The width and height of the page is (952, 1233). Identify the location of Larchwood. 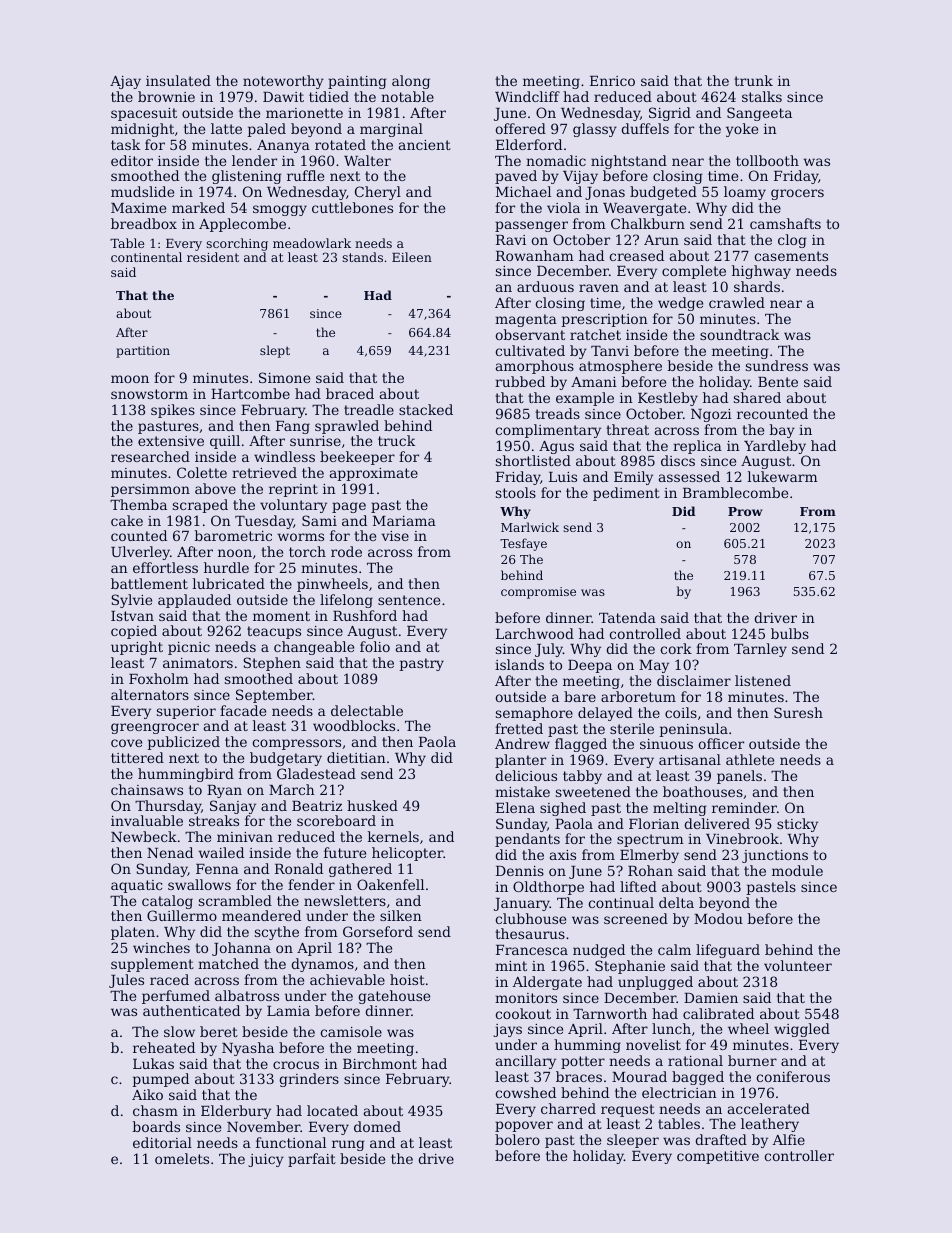
(535, 633).
